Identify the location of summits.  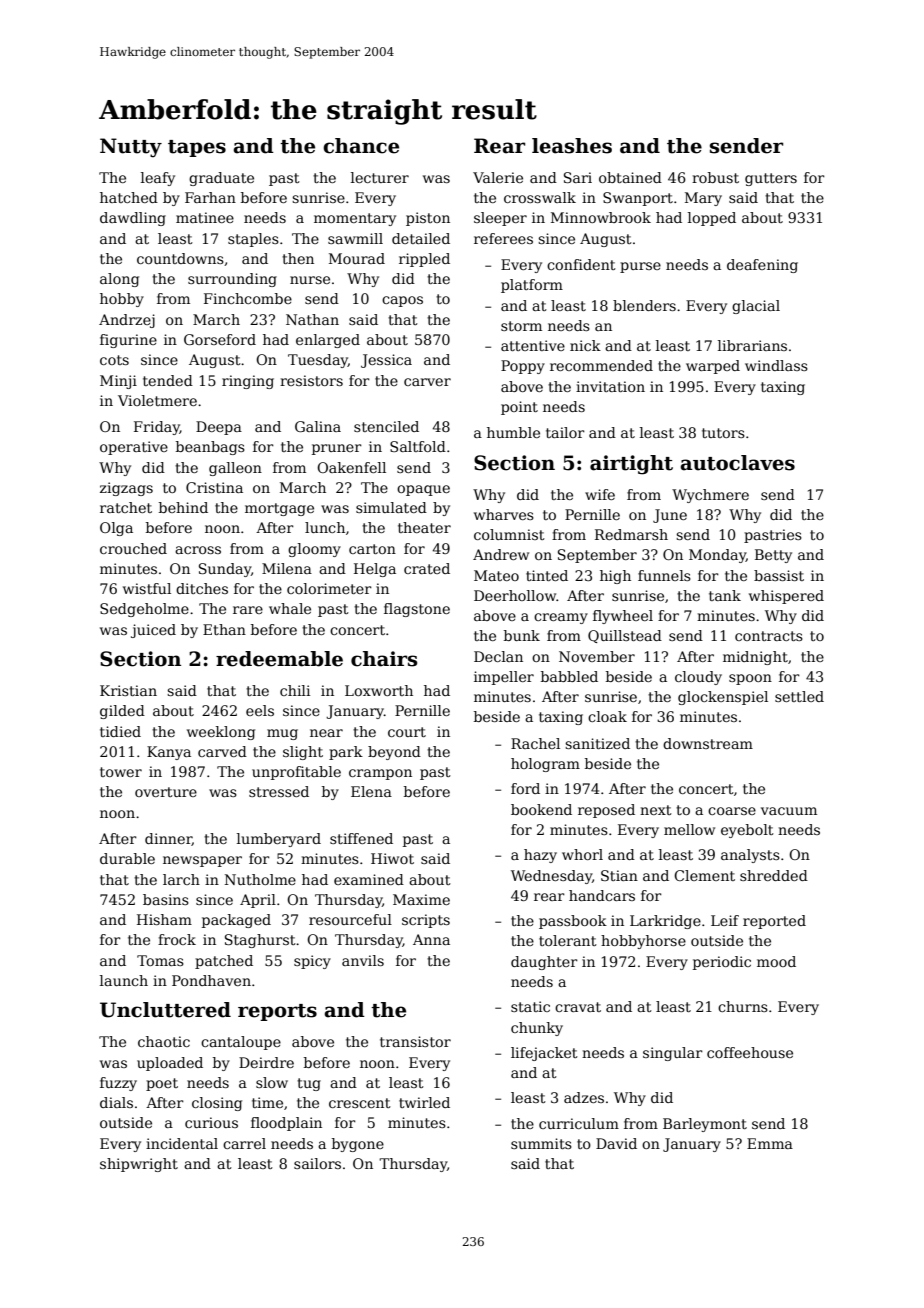
(541, 1143).
